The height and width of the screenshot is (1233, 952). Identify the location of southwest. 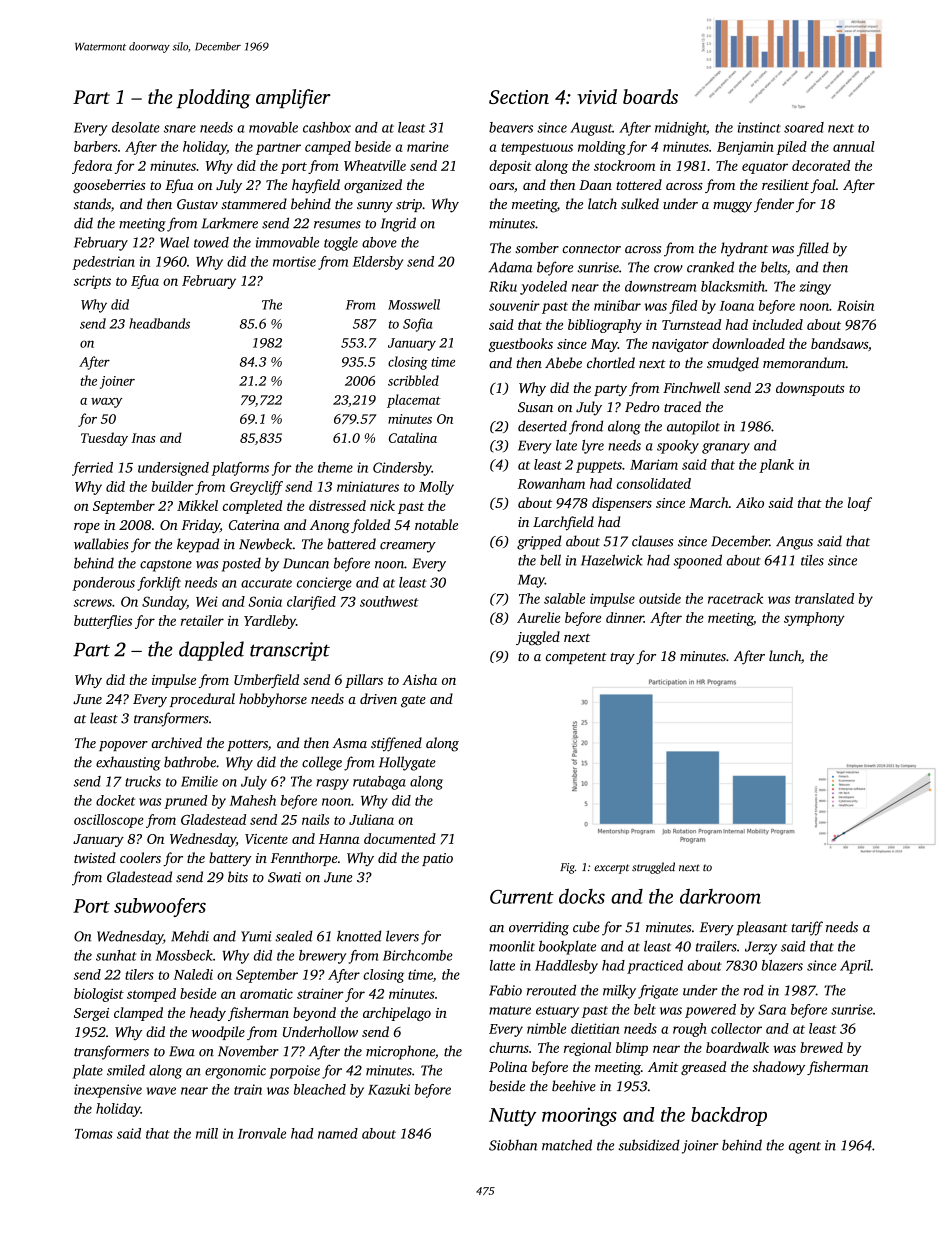
(389, 601).
